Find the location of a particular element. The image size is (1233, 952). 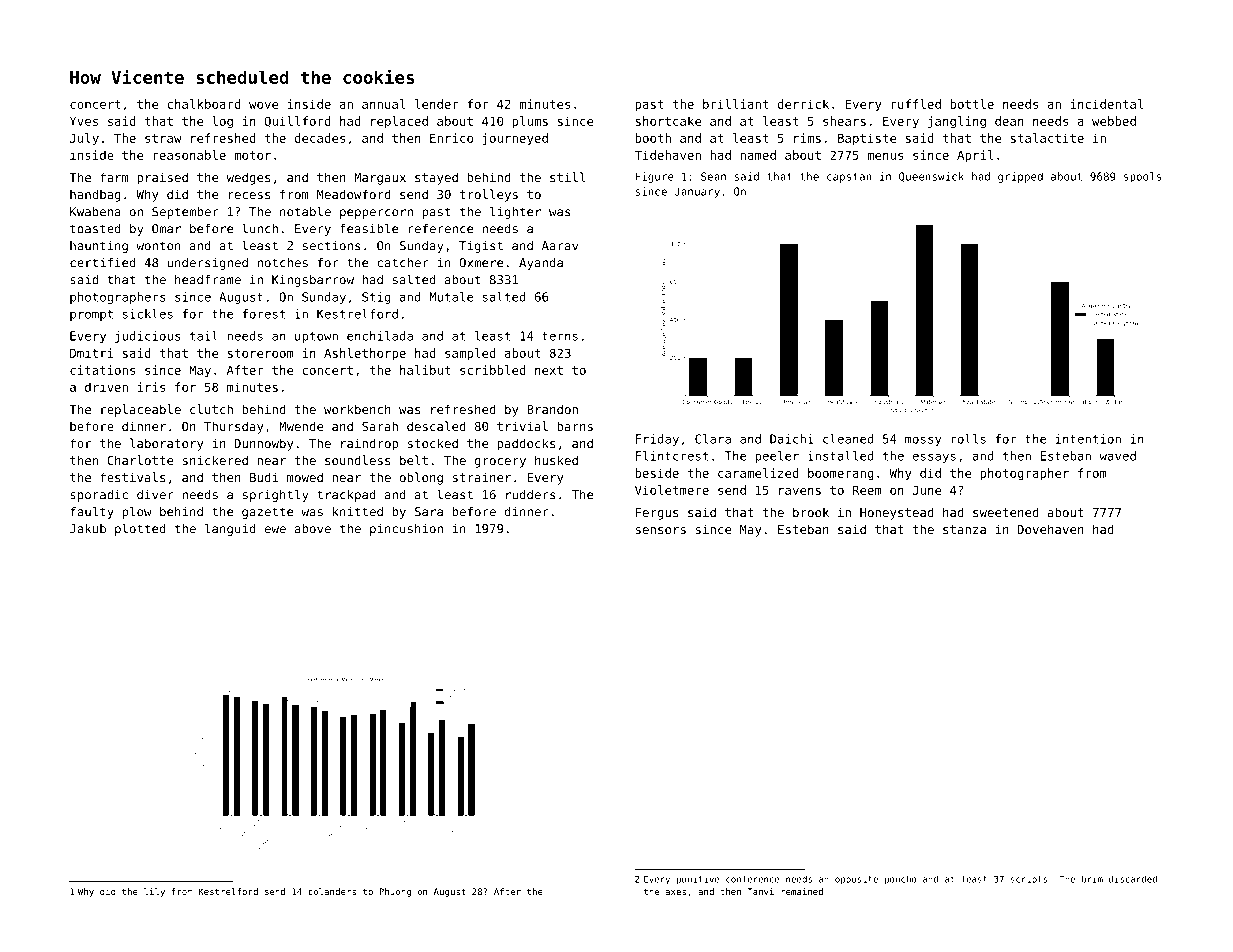

rolls is located at coordinates (968, 439).
